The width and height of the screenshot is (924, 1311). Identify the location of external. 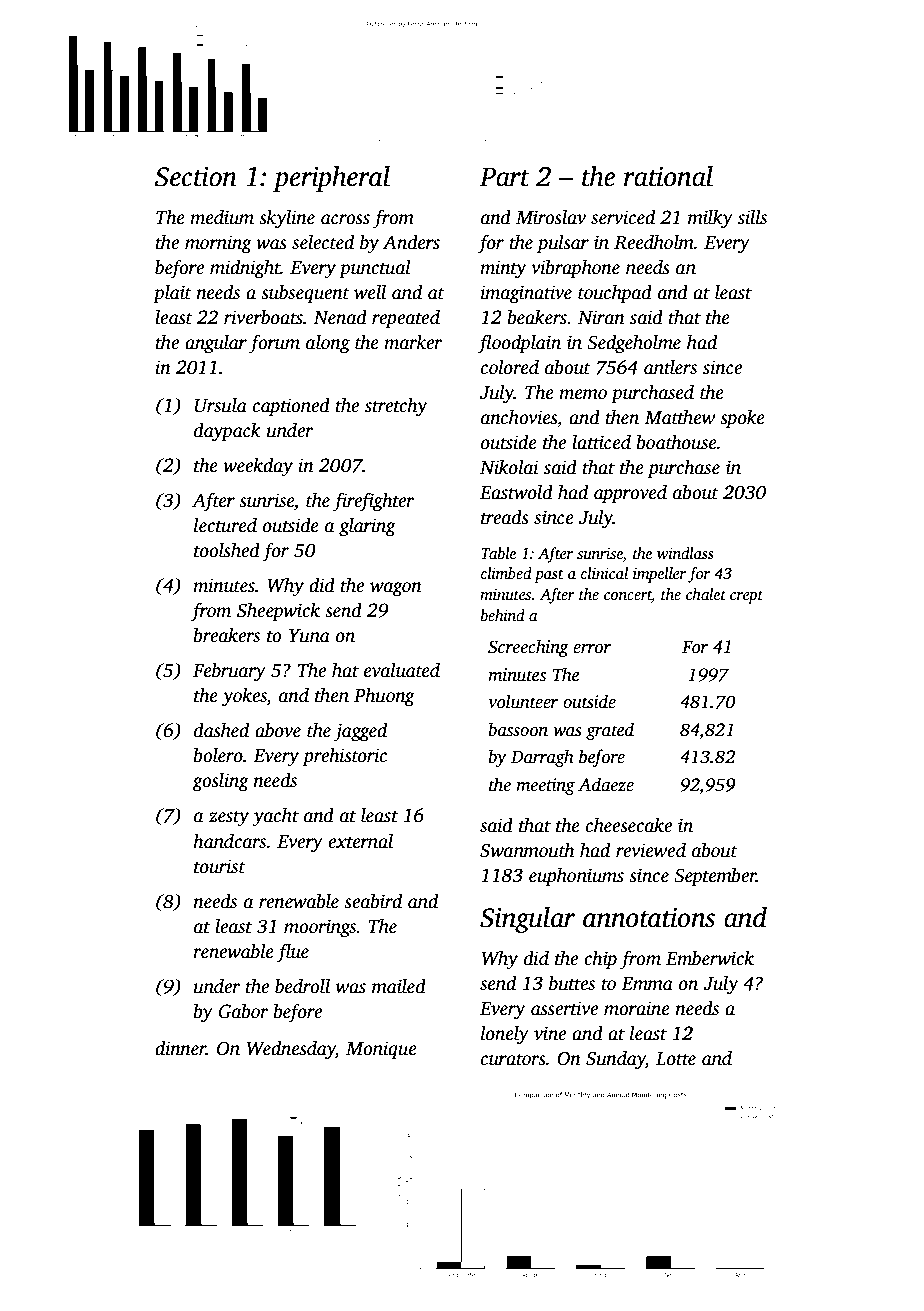
(360, 841).
